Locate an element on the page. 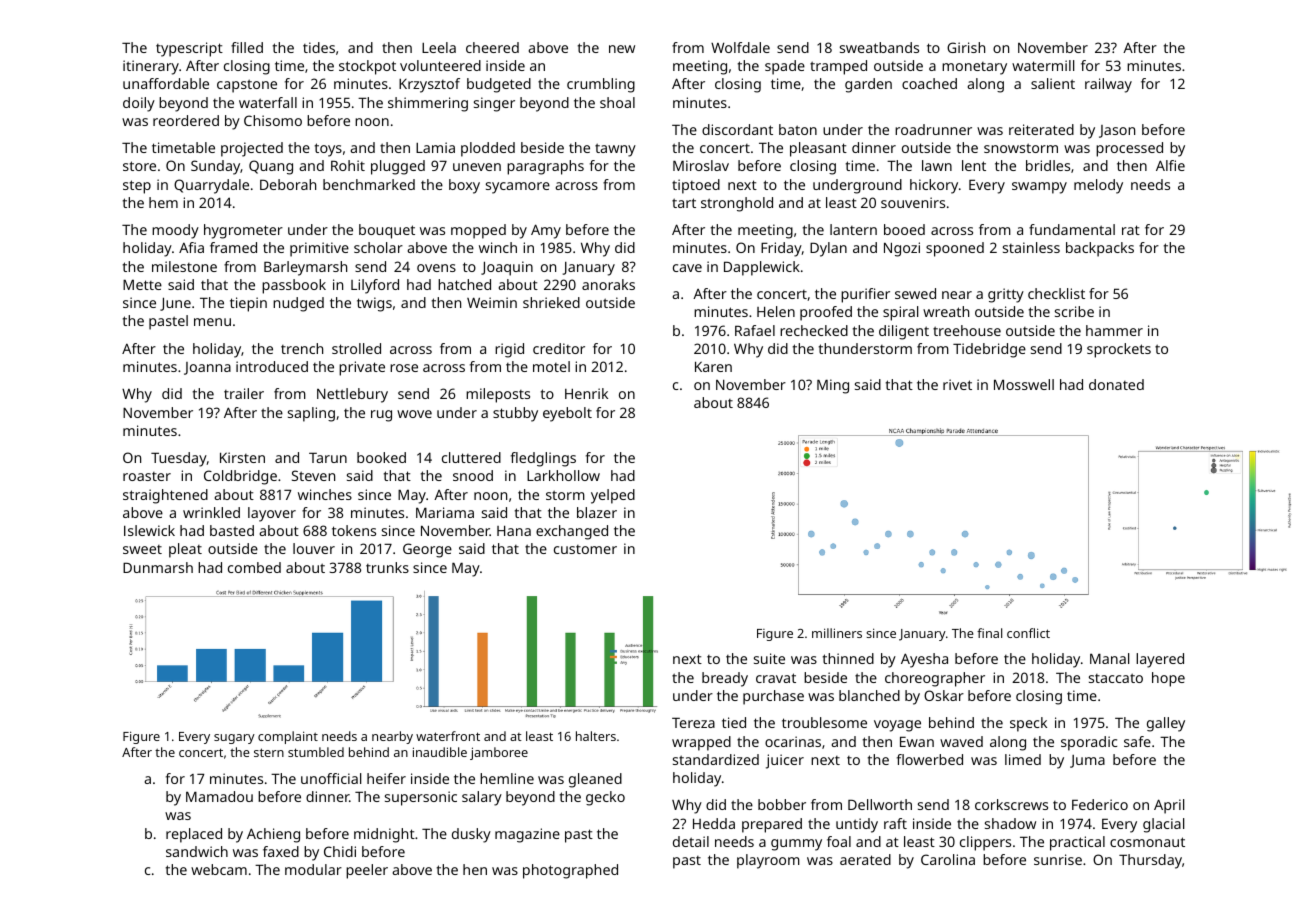  peeler is located at coordinates (367, 871).
